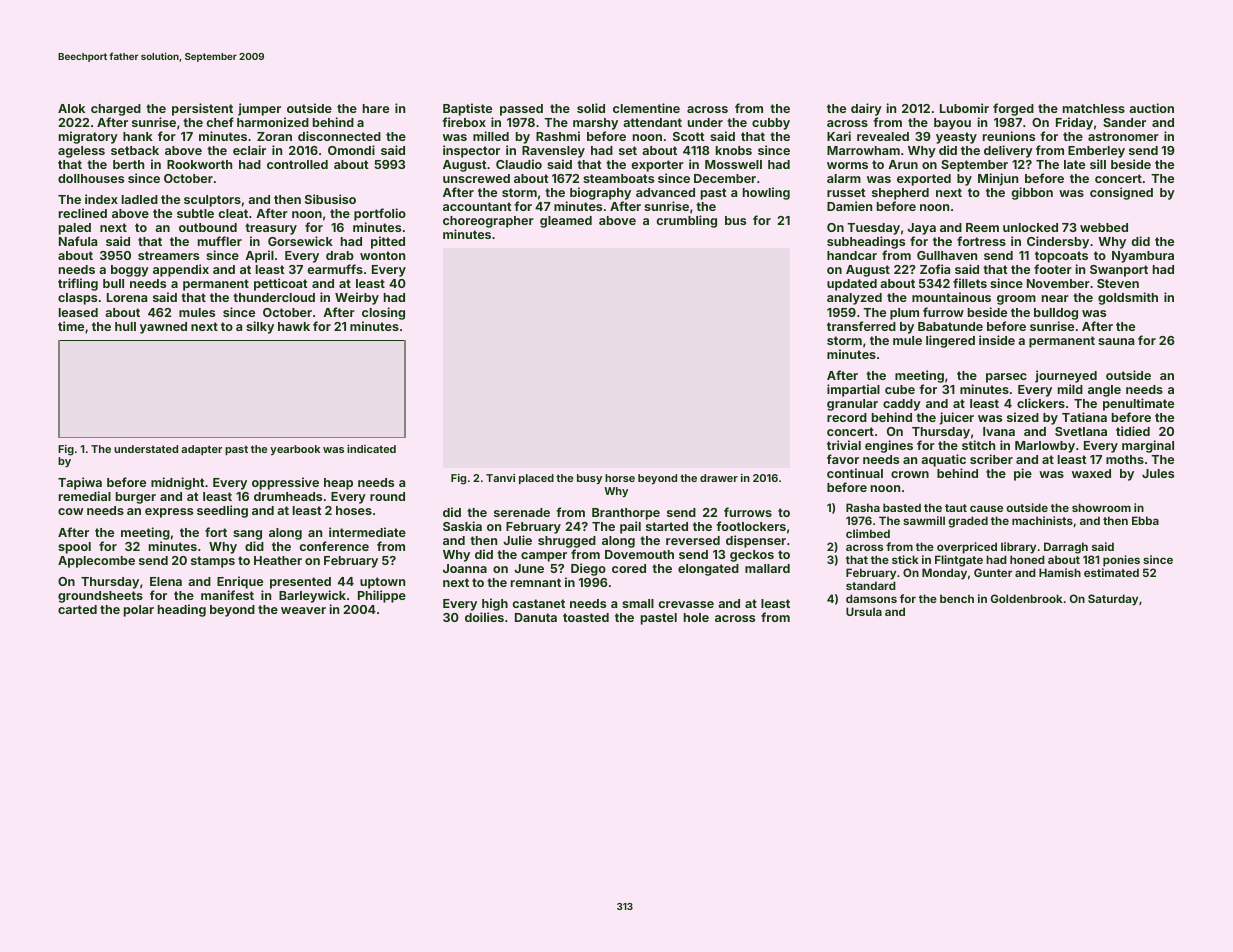  I want to click on record, so click(847, 417).
